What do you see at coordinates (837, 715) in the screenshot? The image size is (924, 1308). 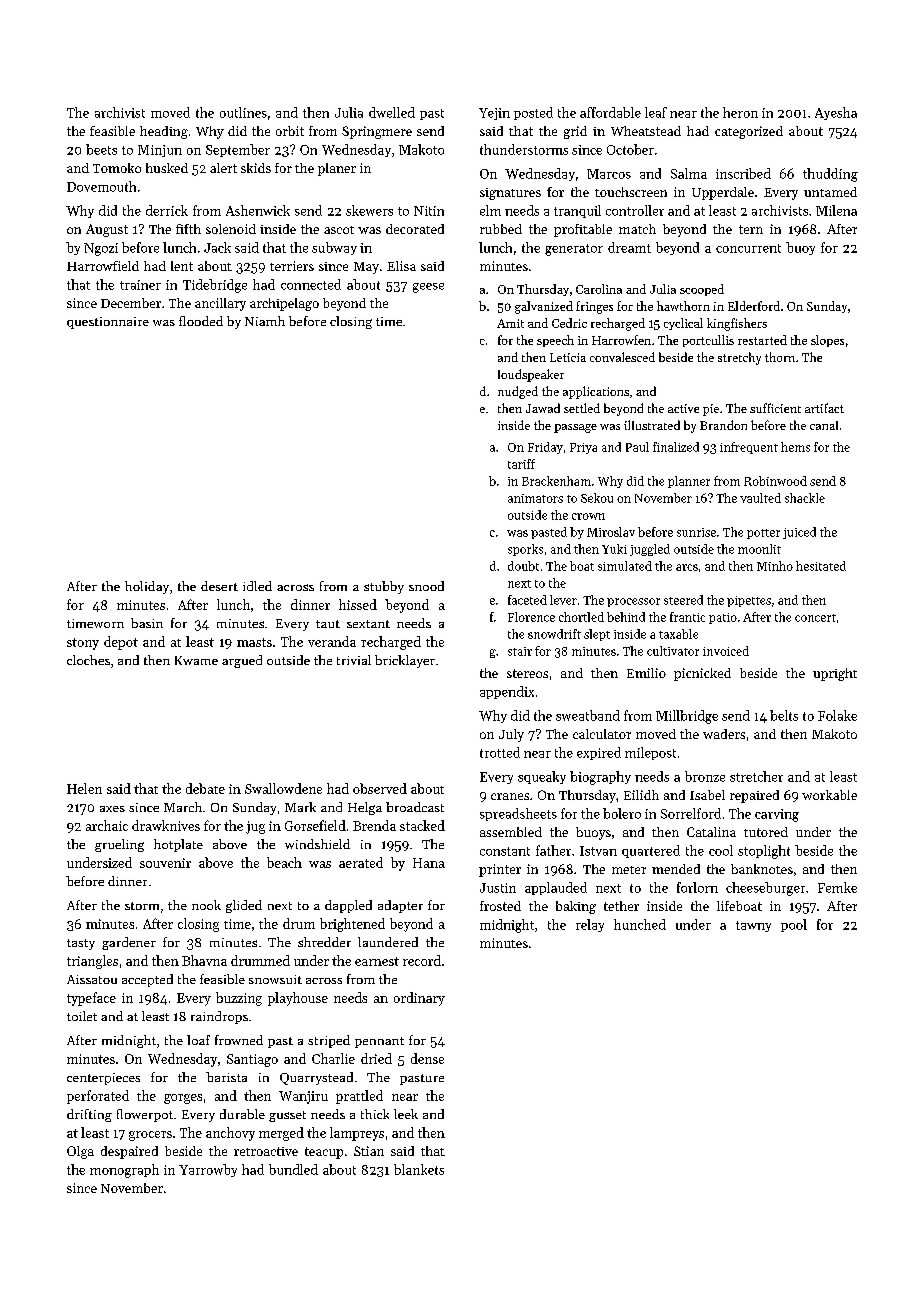 I see `Folake` at bounding box center [837, 715].
